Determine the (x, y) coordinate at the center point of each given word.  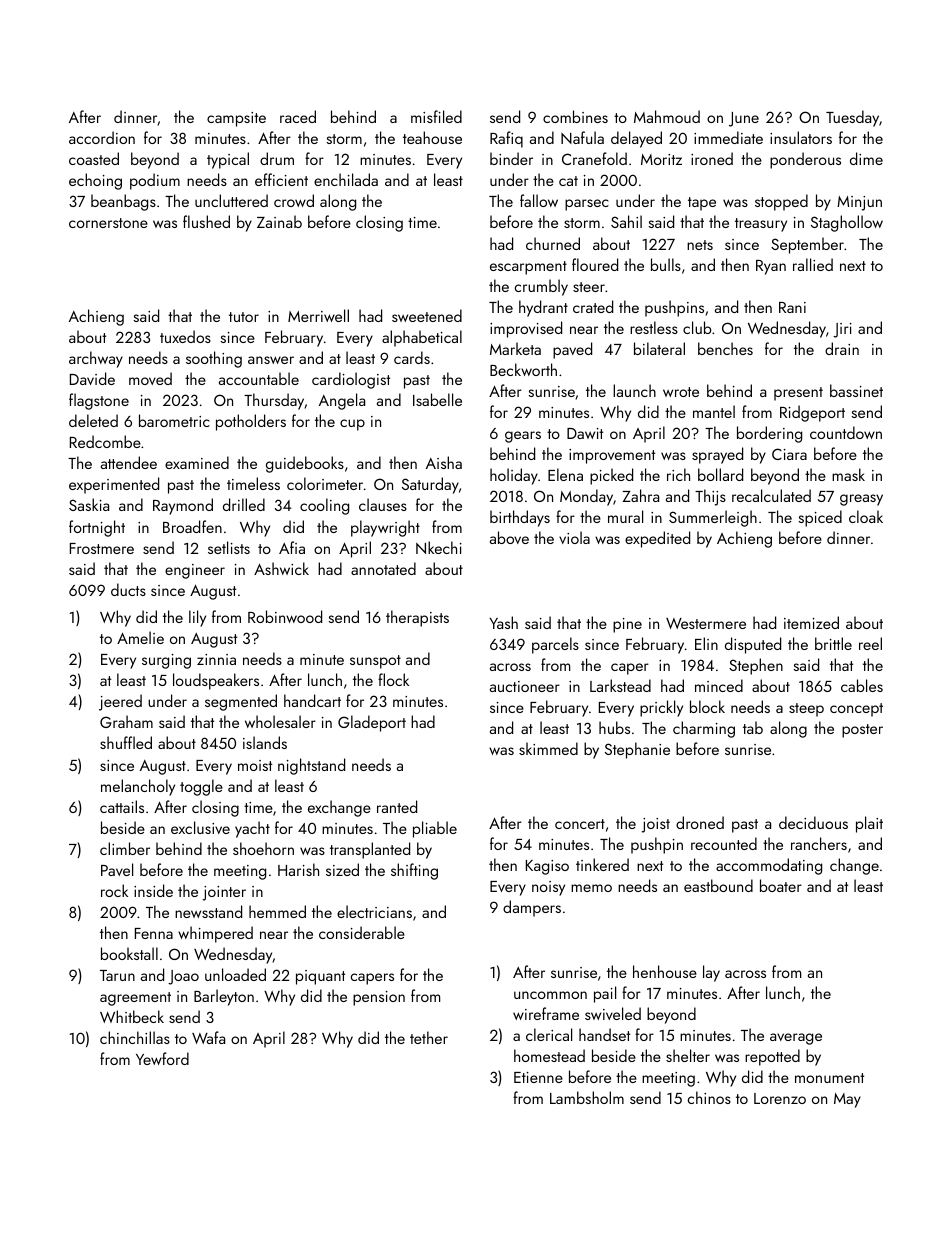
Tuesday (852, 118)
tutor (244, 317)
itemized (811, 622)
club (697, 327)
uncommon (550, 995)
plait (869, 824)
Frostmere (102, 548)
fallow (539, 200)
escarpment (528, 268)
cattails (122, 806)
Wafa (208, 1037)
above (509, 537)
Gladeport (372, 723)
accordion (102, 137)
